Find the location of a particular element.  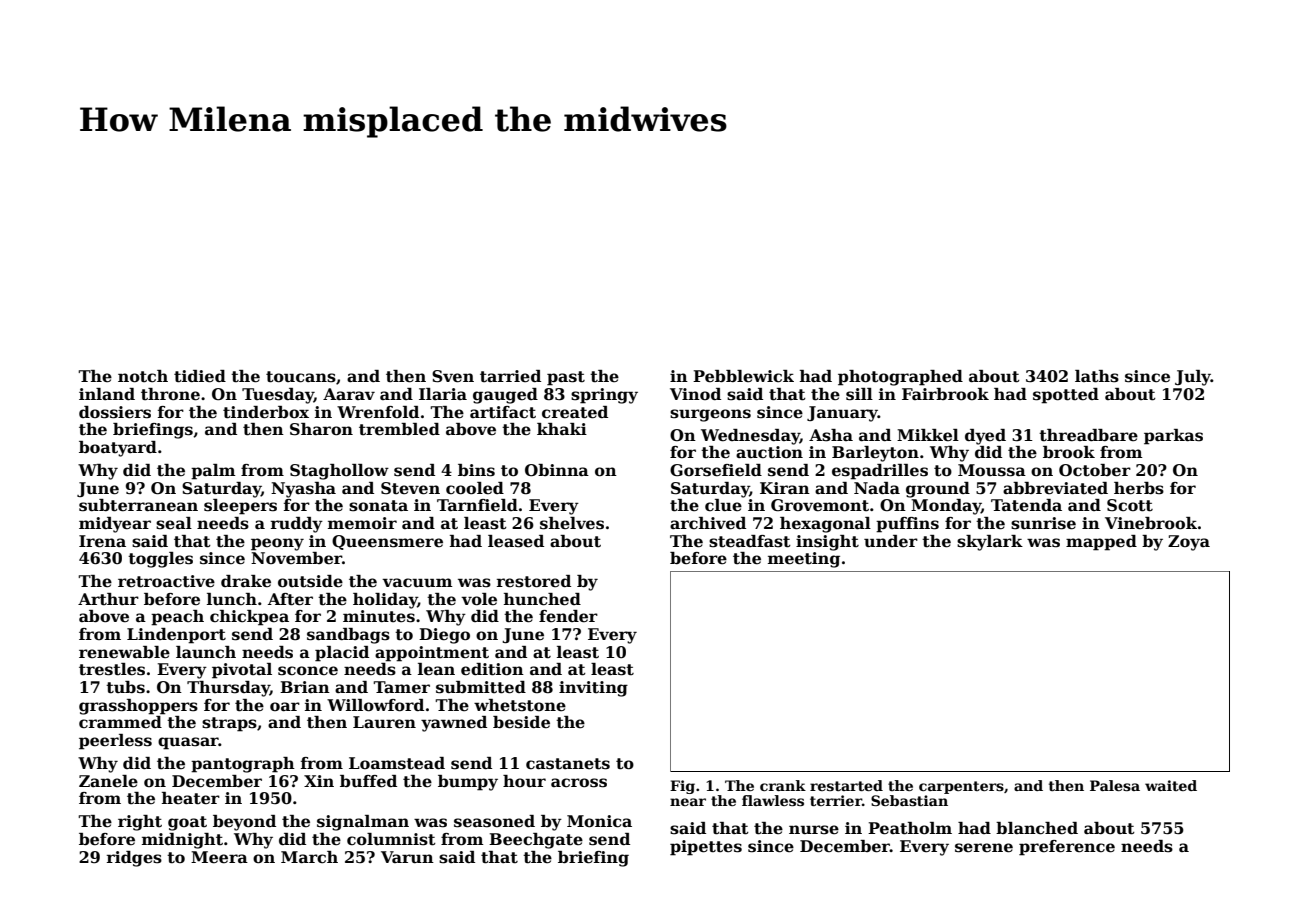

Zoya is located at coordinates (1189, 543).
